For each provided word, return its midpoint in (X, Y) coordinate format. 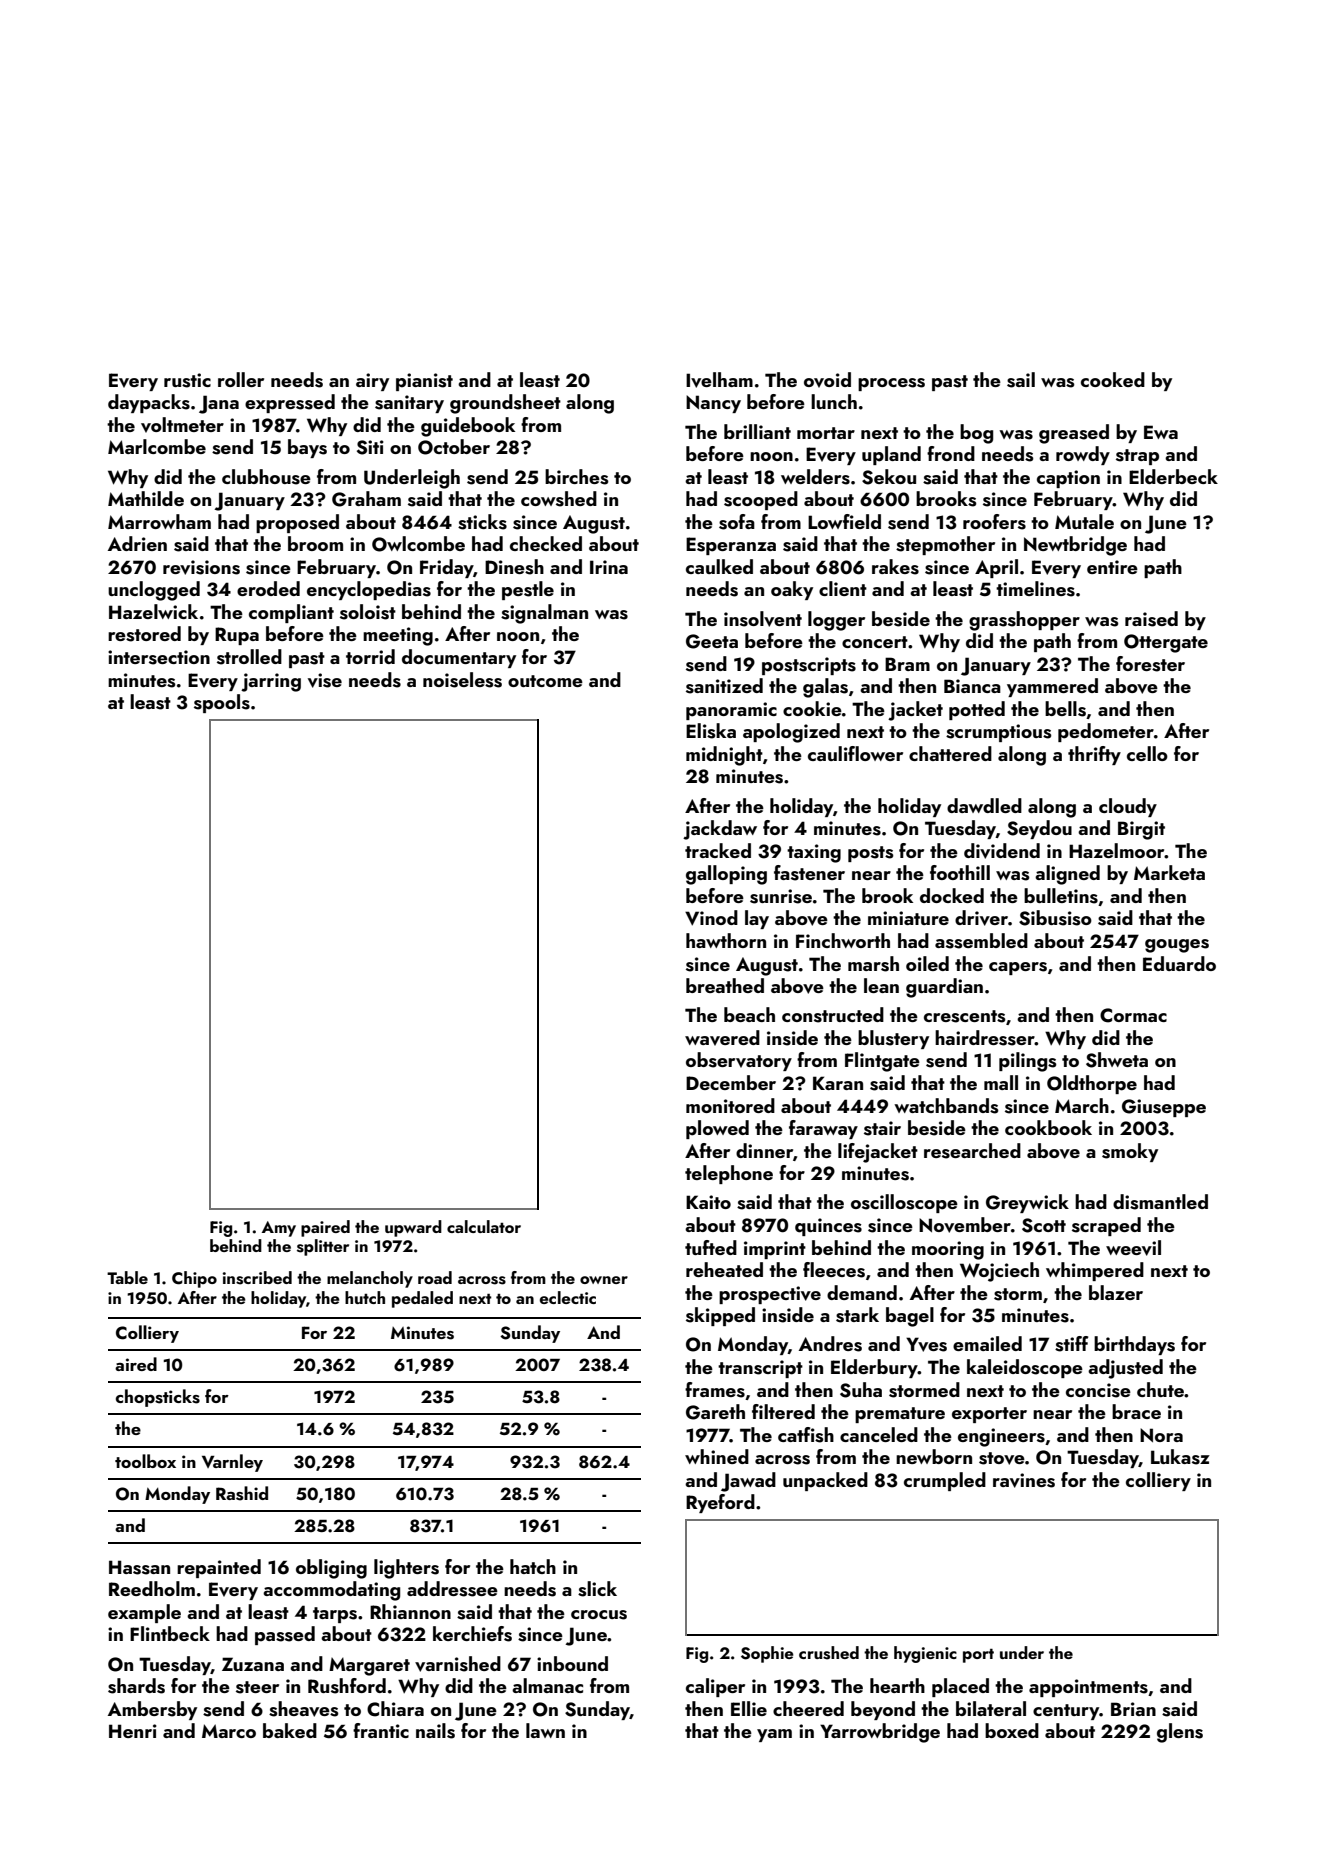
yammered (1052, 687)
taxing (814, 853)
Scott (1044, 1225)
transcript (760, 1369)
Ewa (1161, 432)
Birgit (1141, 830)
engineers (1001, 1437)
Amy (279, 1229)
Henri (133, 1731)
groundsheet (505, 404)
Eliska (711, 731)
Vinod (711, 918)
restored (144, 634)
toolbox (145, 1461)
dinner (764, 1150)
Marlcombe (157, 446)
